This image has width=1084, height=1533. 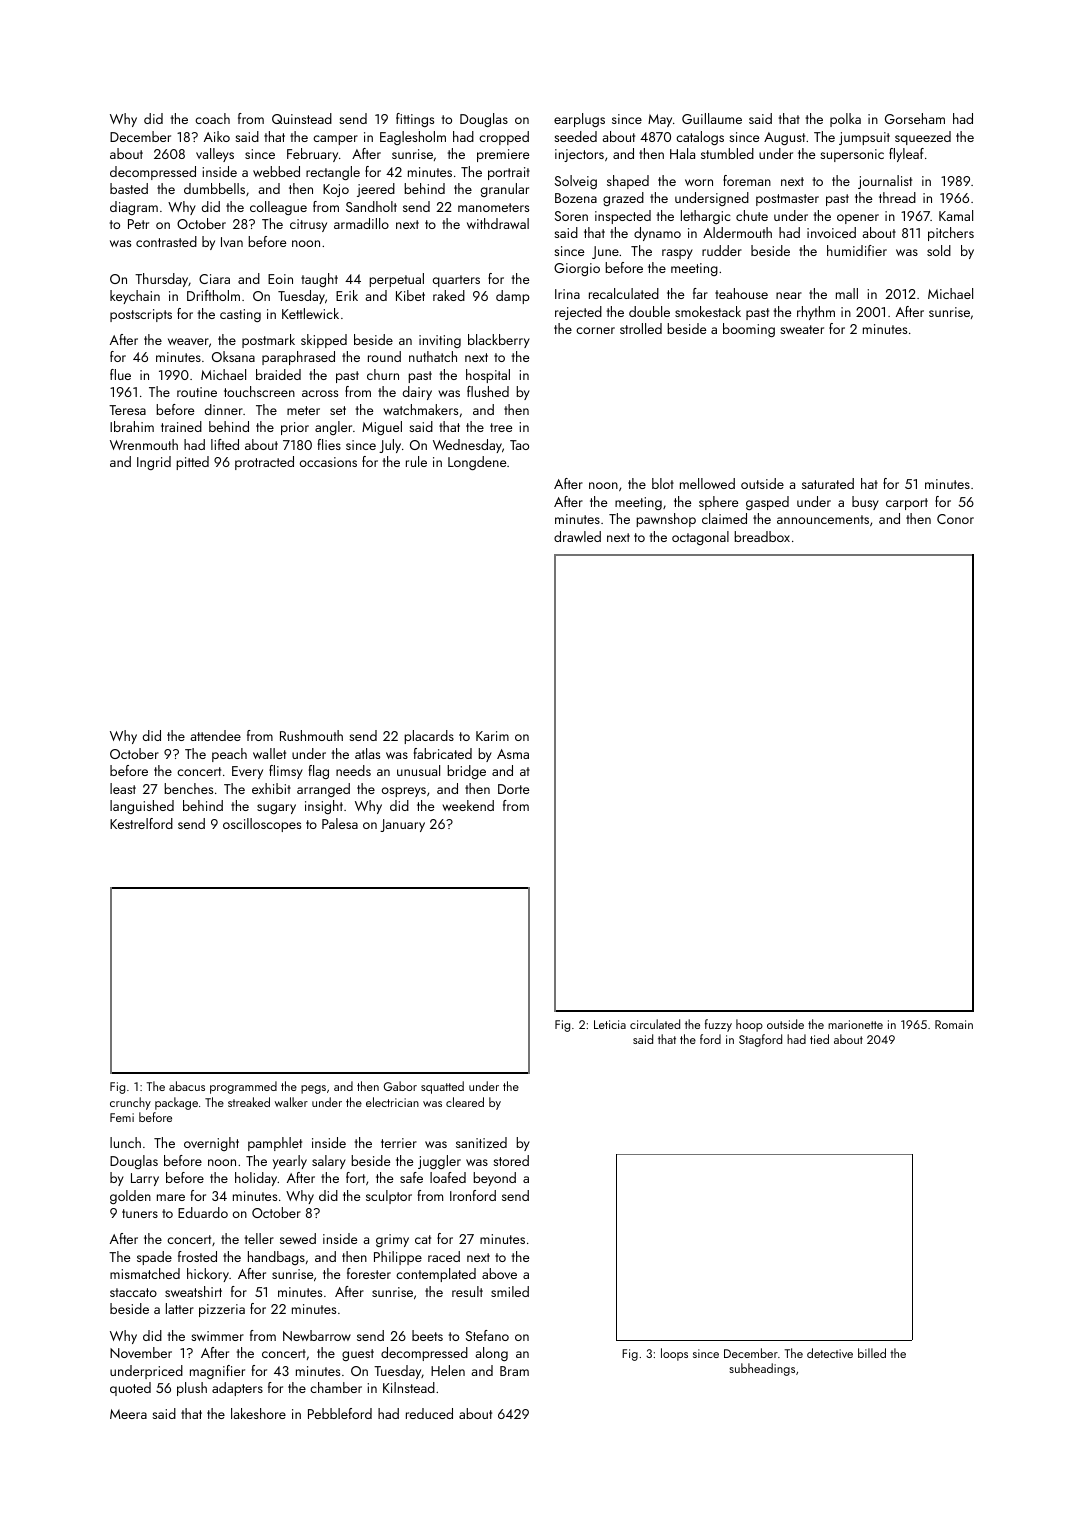 I want to click on wallet, so click(x=269, y=753).
